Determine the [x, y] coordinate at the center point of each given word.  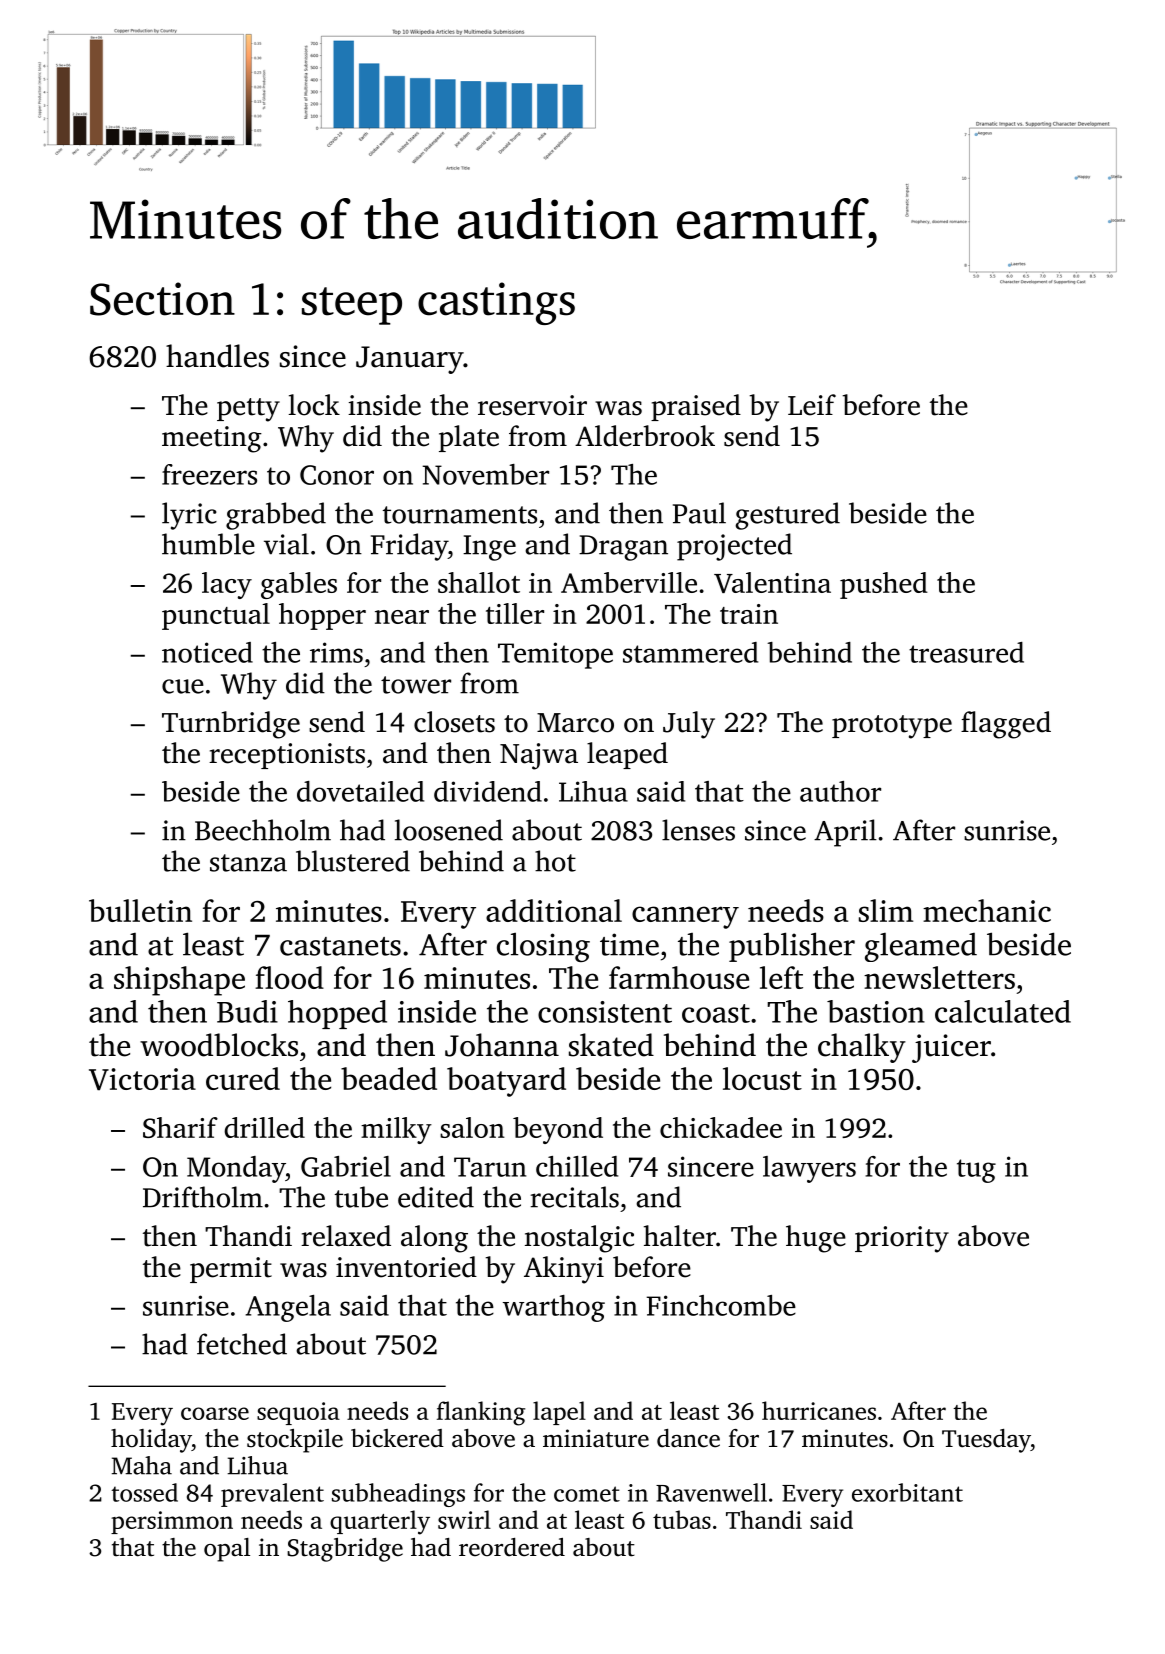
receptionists [287, 756]
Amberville [629, 582]
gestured [787, 516]
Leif [812, 405]
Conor [337, 475]
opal [227, 1550]
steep [352, 306]
